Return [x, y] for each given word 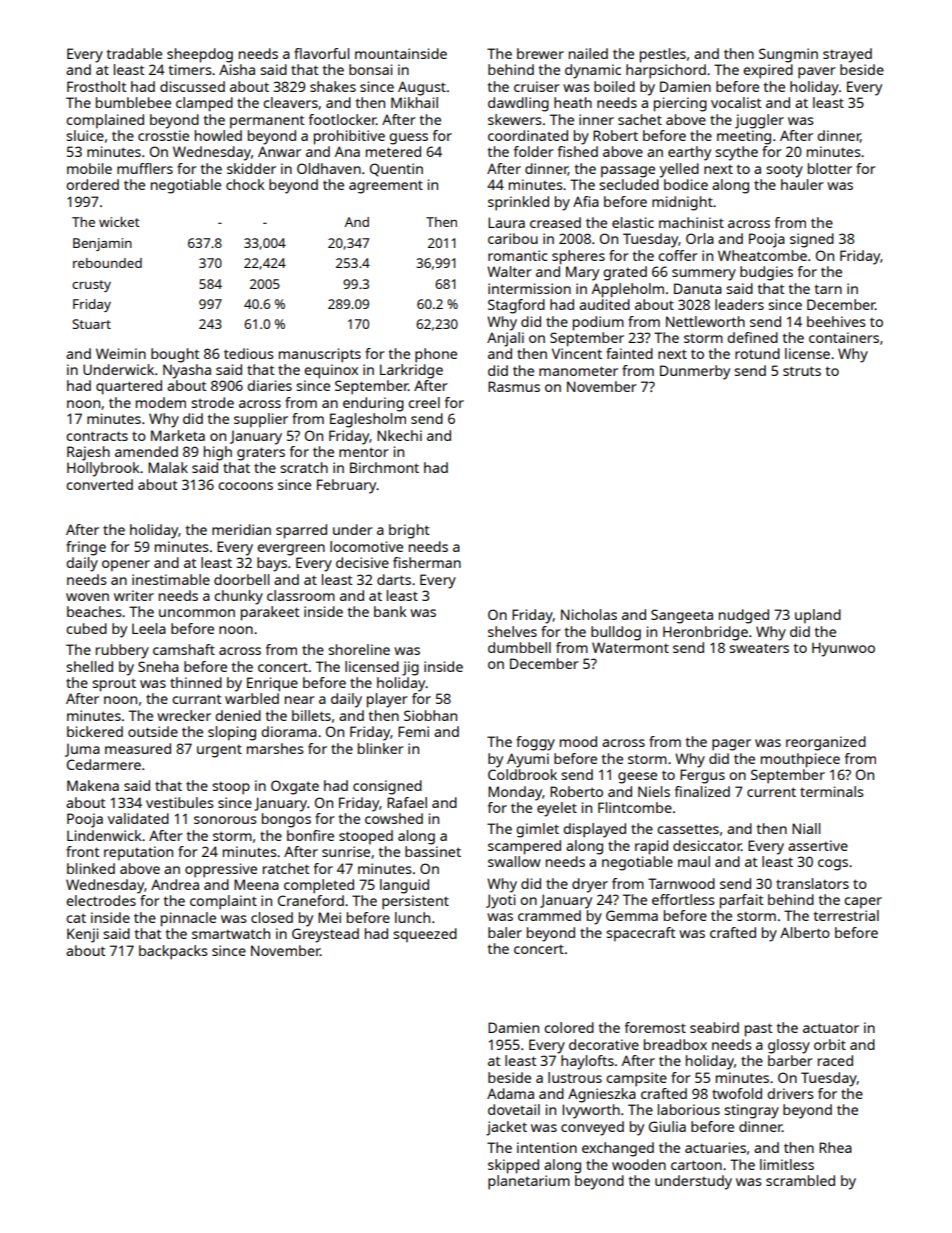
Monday [515, 793]
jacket [506, 1128]
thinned [196, 682]
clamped [204, 104]
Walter [509, 271]
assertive [818, 845]
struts [802, 371]
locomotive [366, 546]
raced [835, 1060]
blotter [830, 168]
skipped [513, 1166]
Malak [168, 467]
